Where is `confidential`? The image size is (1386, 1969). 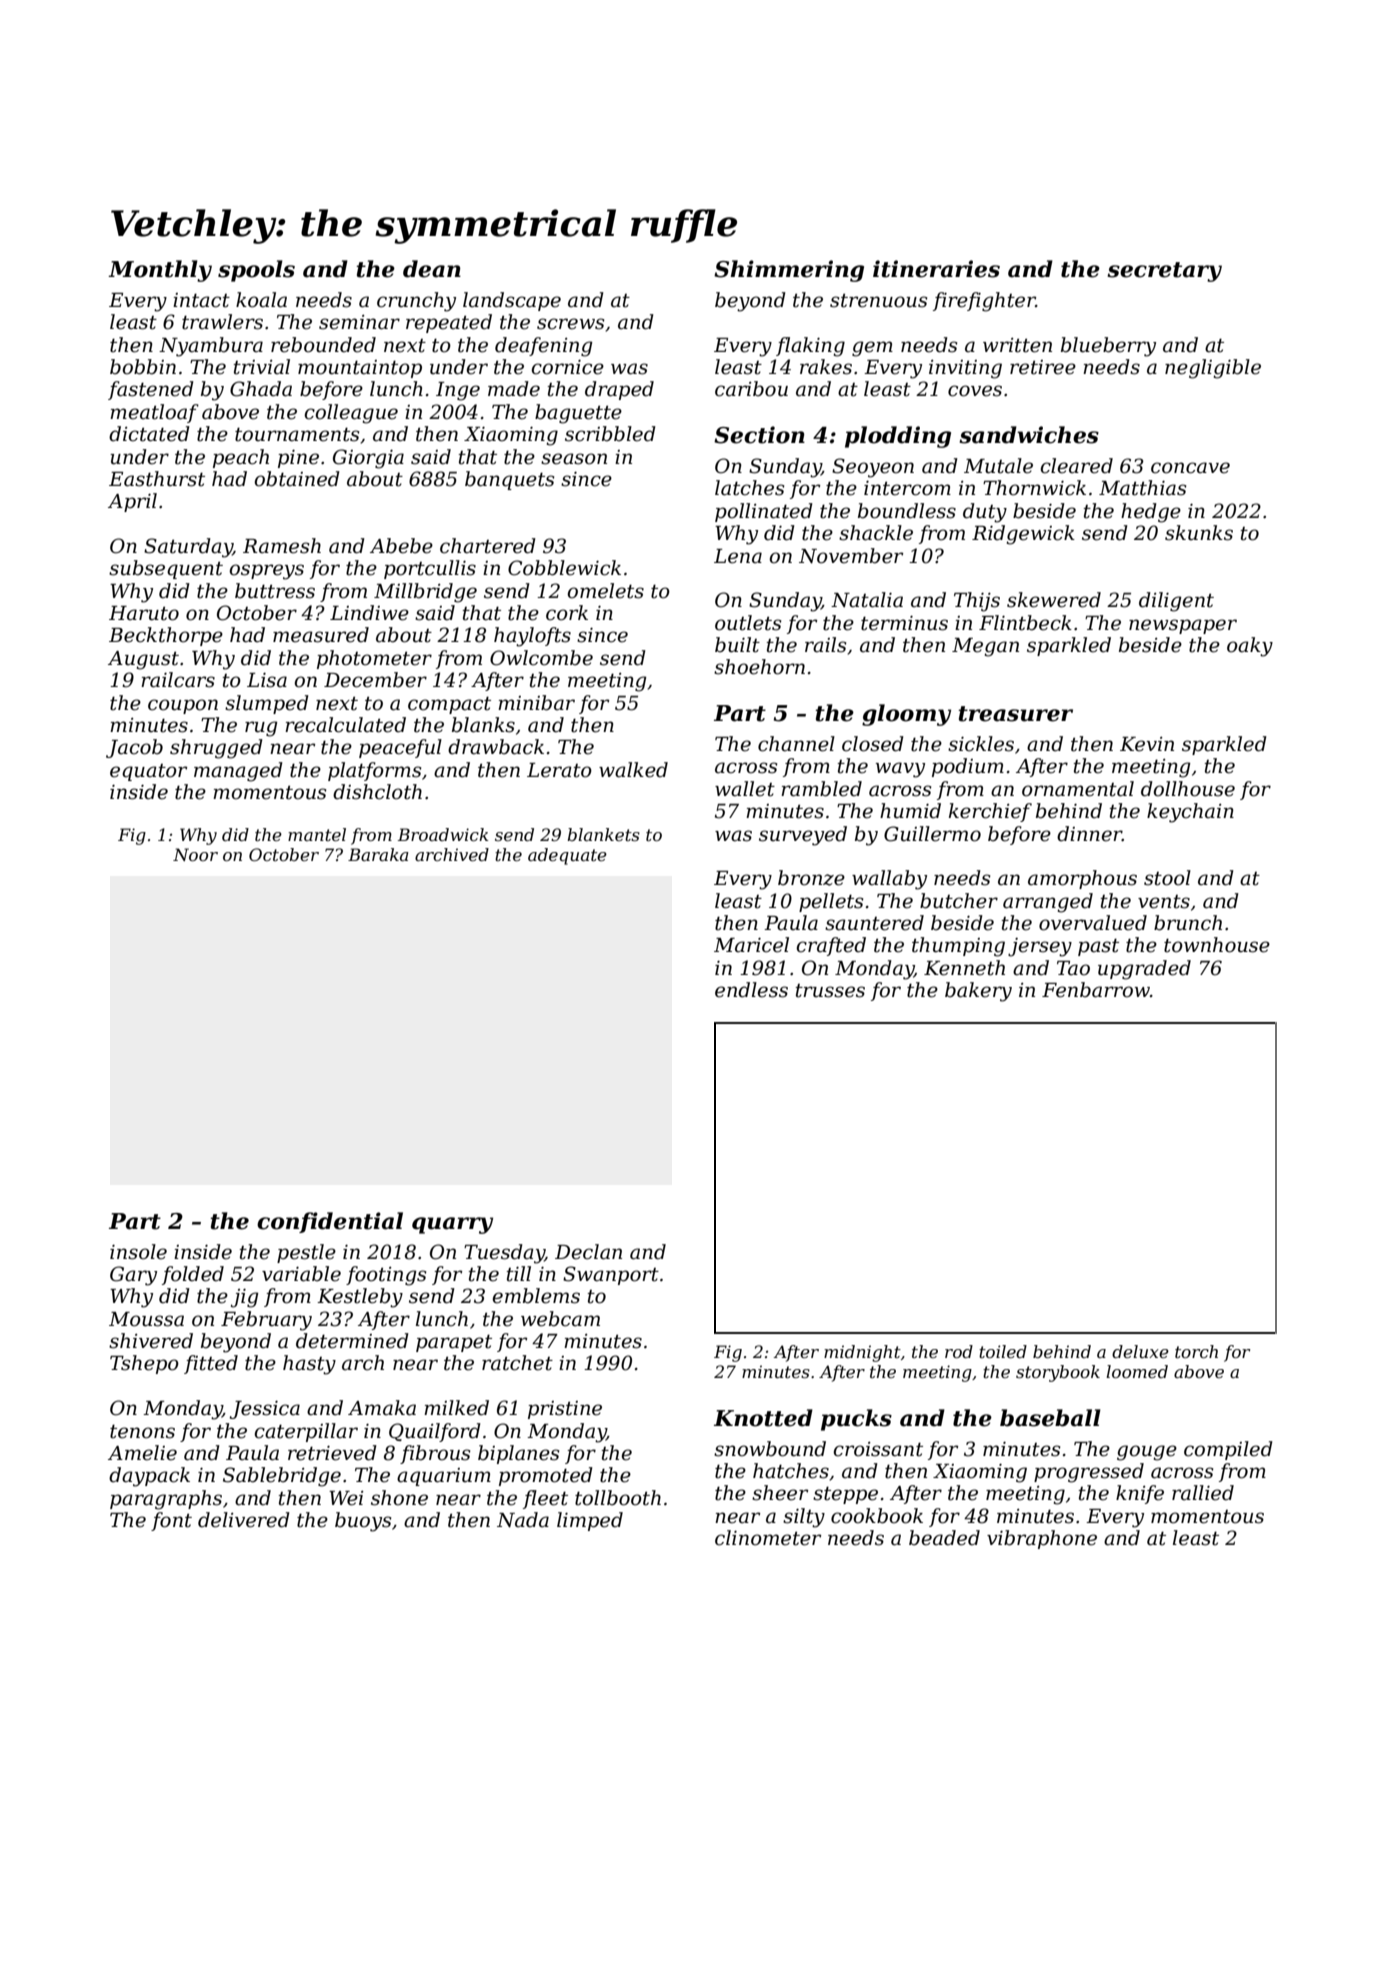
confidential is located at coordinates (330, 1222).
